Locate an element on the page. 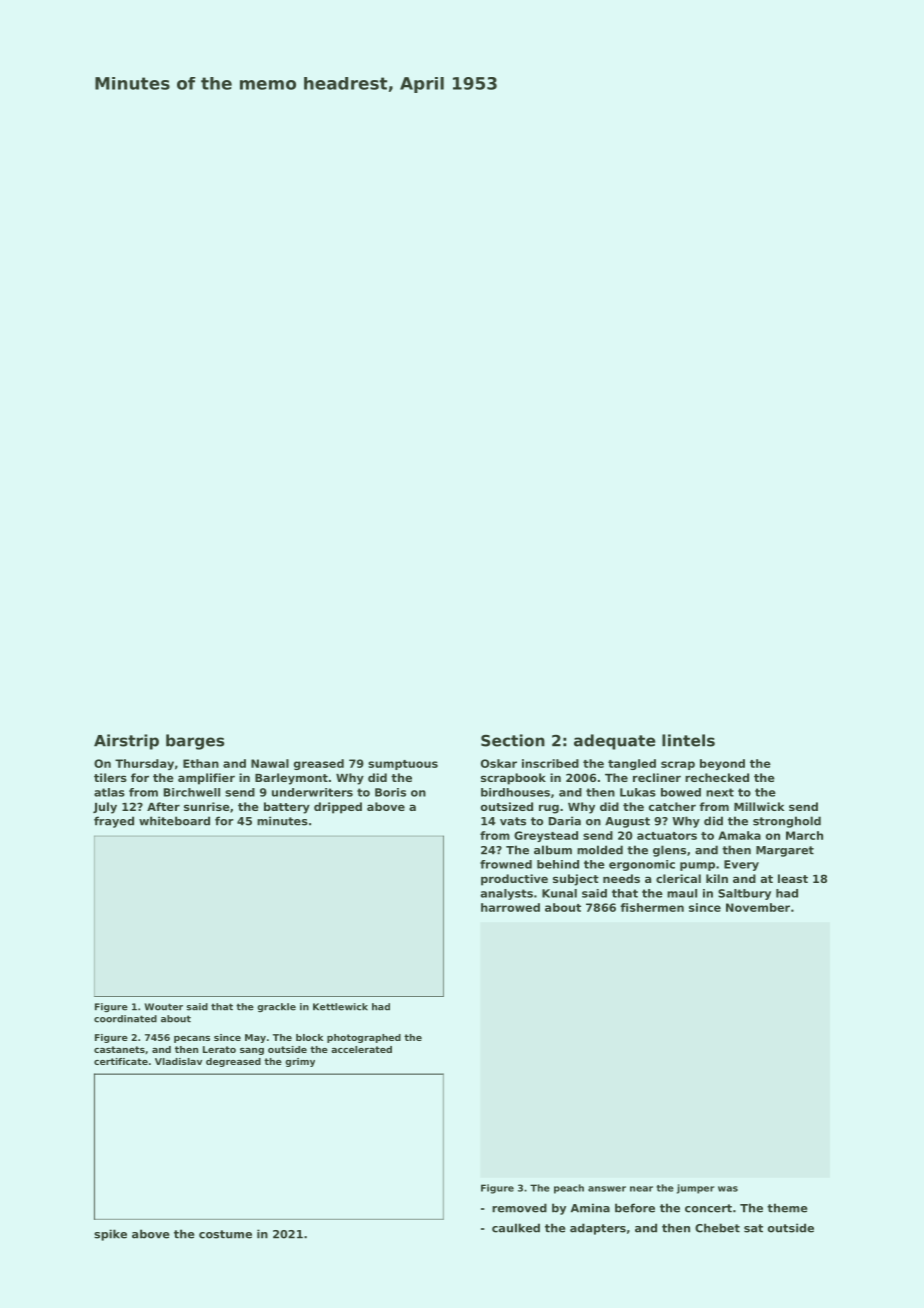 The height and width of the image is (1308, 924). answer is located at coordinates (607, 1189).
